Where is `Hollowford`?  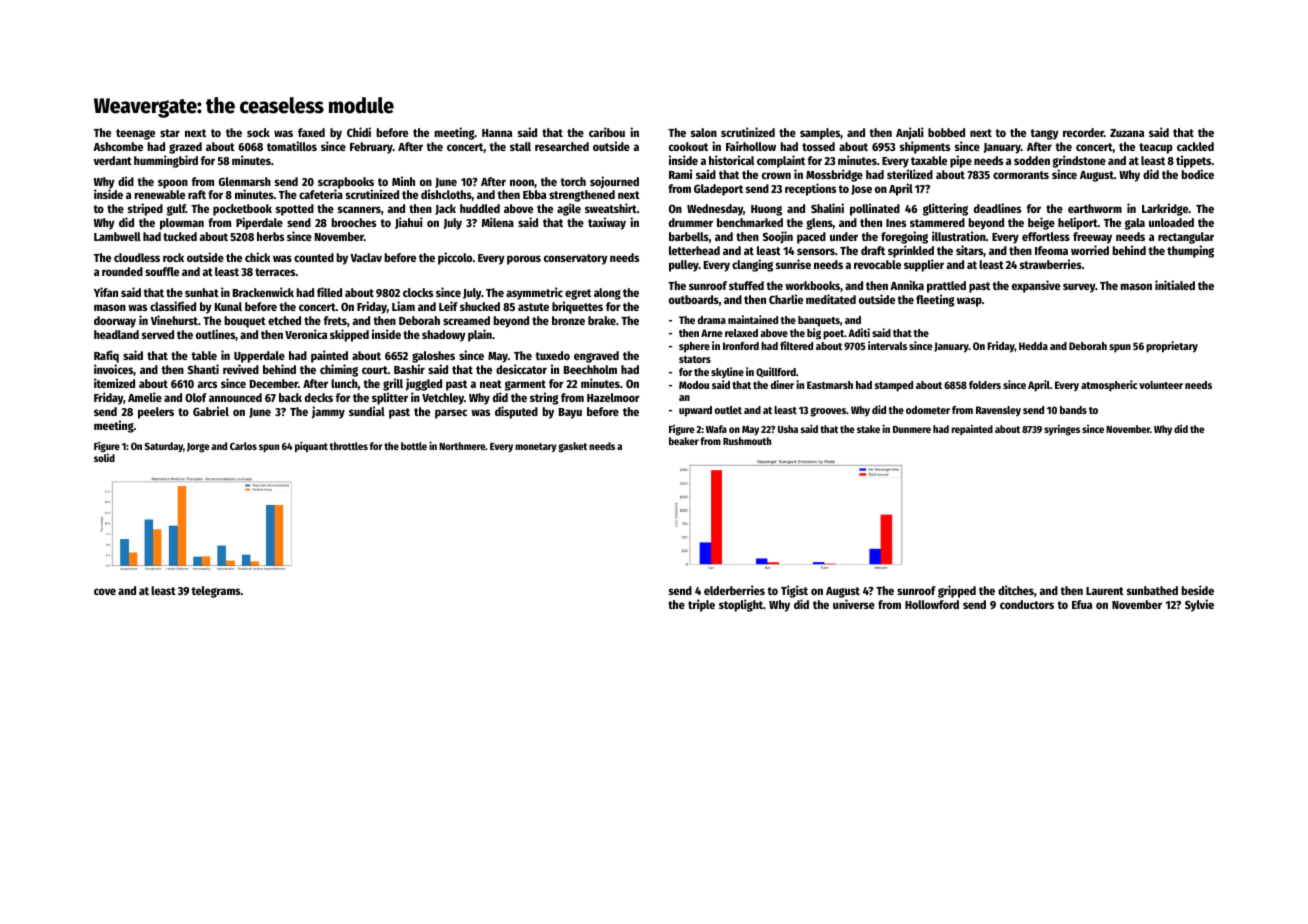
Hollowford is located at coordinates (932, 604).
